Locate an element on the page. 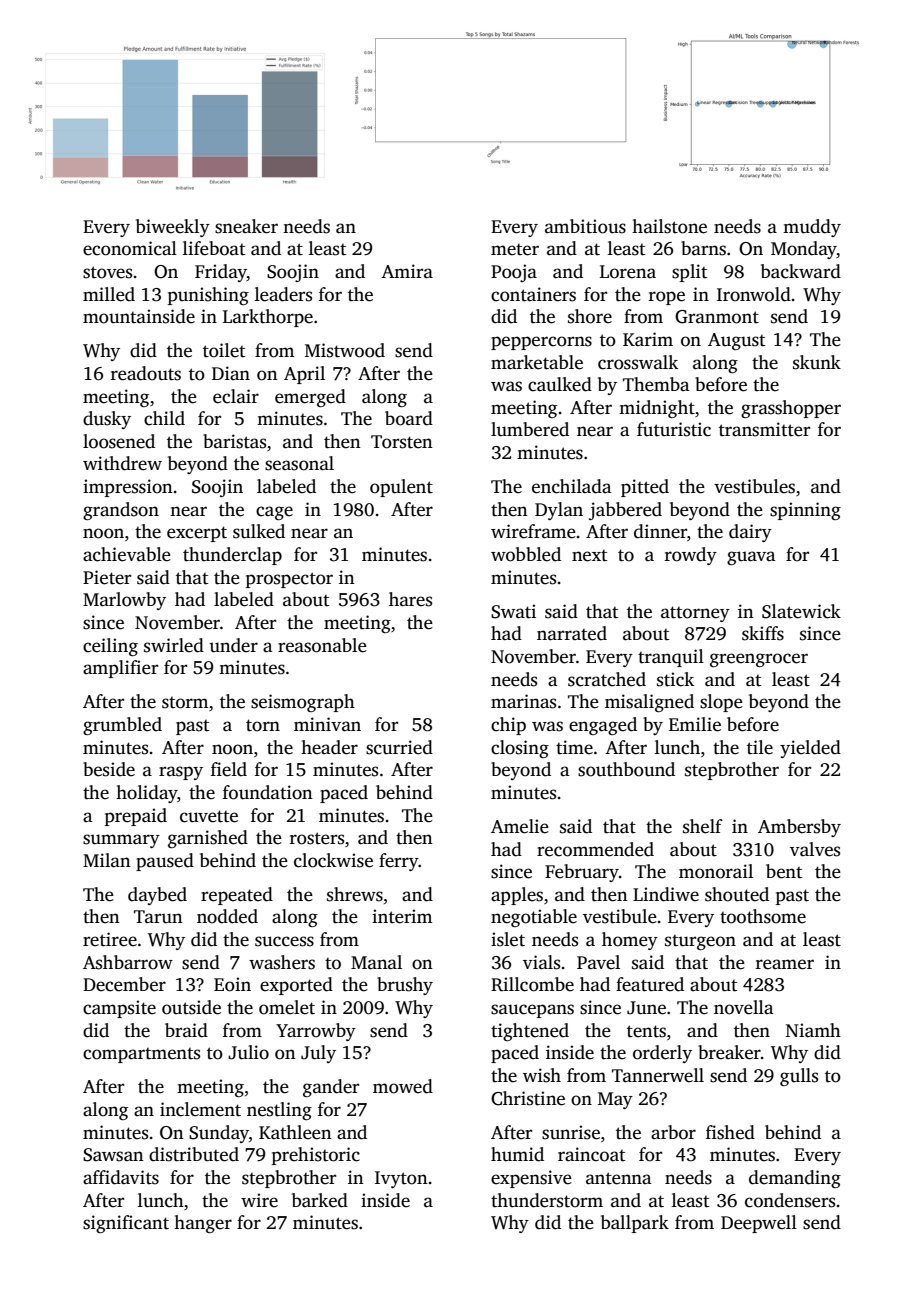 The height and width of the document is (1311, 924). marinas is located at coordinates (523, 701).
